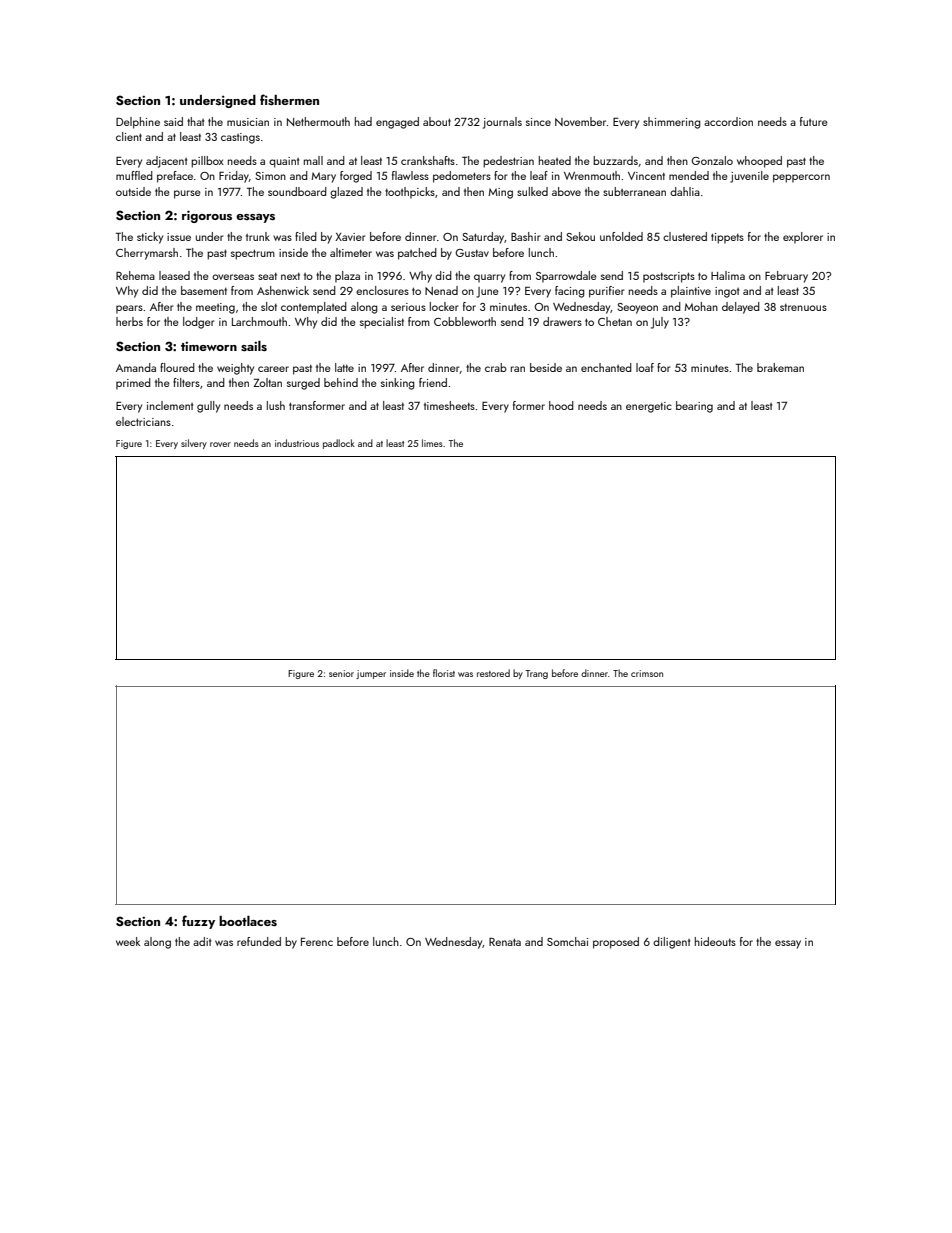 This document has height=1233, width=952. Describe the element at coordinates (647, 673) in the document. I see `crimson` at that location.
